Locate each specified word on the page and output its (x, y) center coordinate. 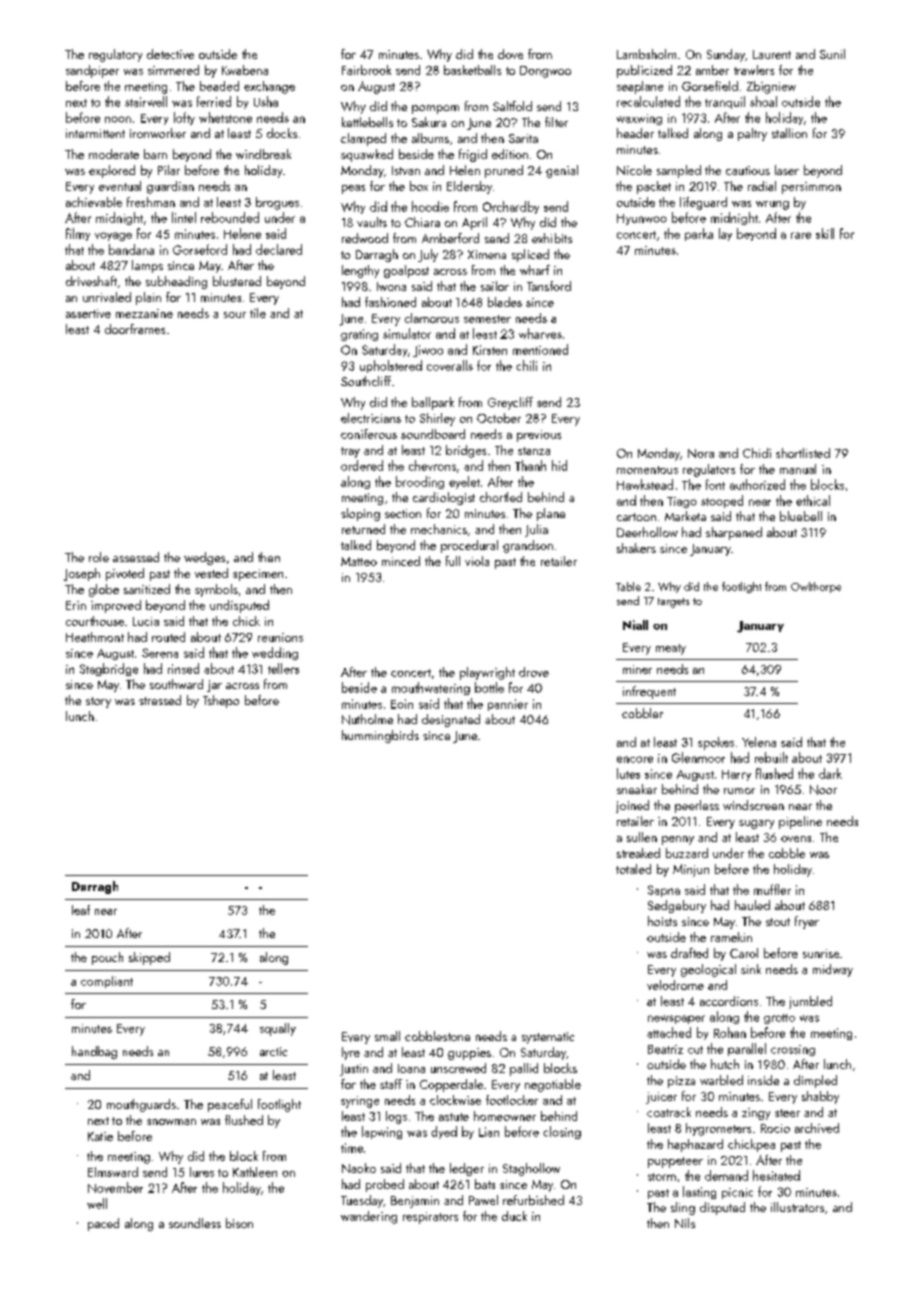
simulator (407, 333)
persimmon (811, 188)
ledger (467, 1169)
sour (235, 315)
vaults (372, 222)
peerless (697, 806)
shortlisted (803, 453)
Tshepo (221, 701)
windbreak (263, 154)
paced (103, 1224)
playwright (487, 673)
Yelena (759, 742)
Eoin (402, 704)
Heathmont (95, 637)
